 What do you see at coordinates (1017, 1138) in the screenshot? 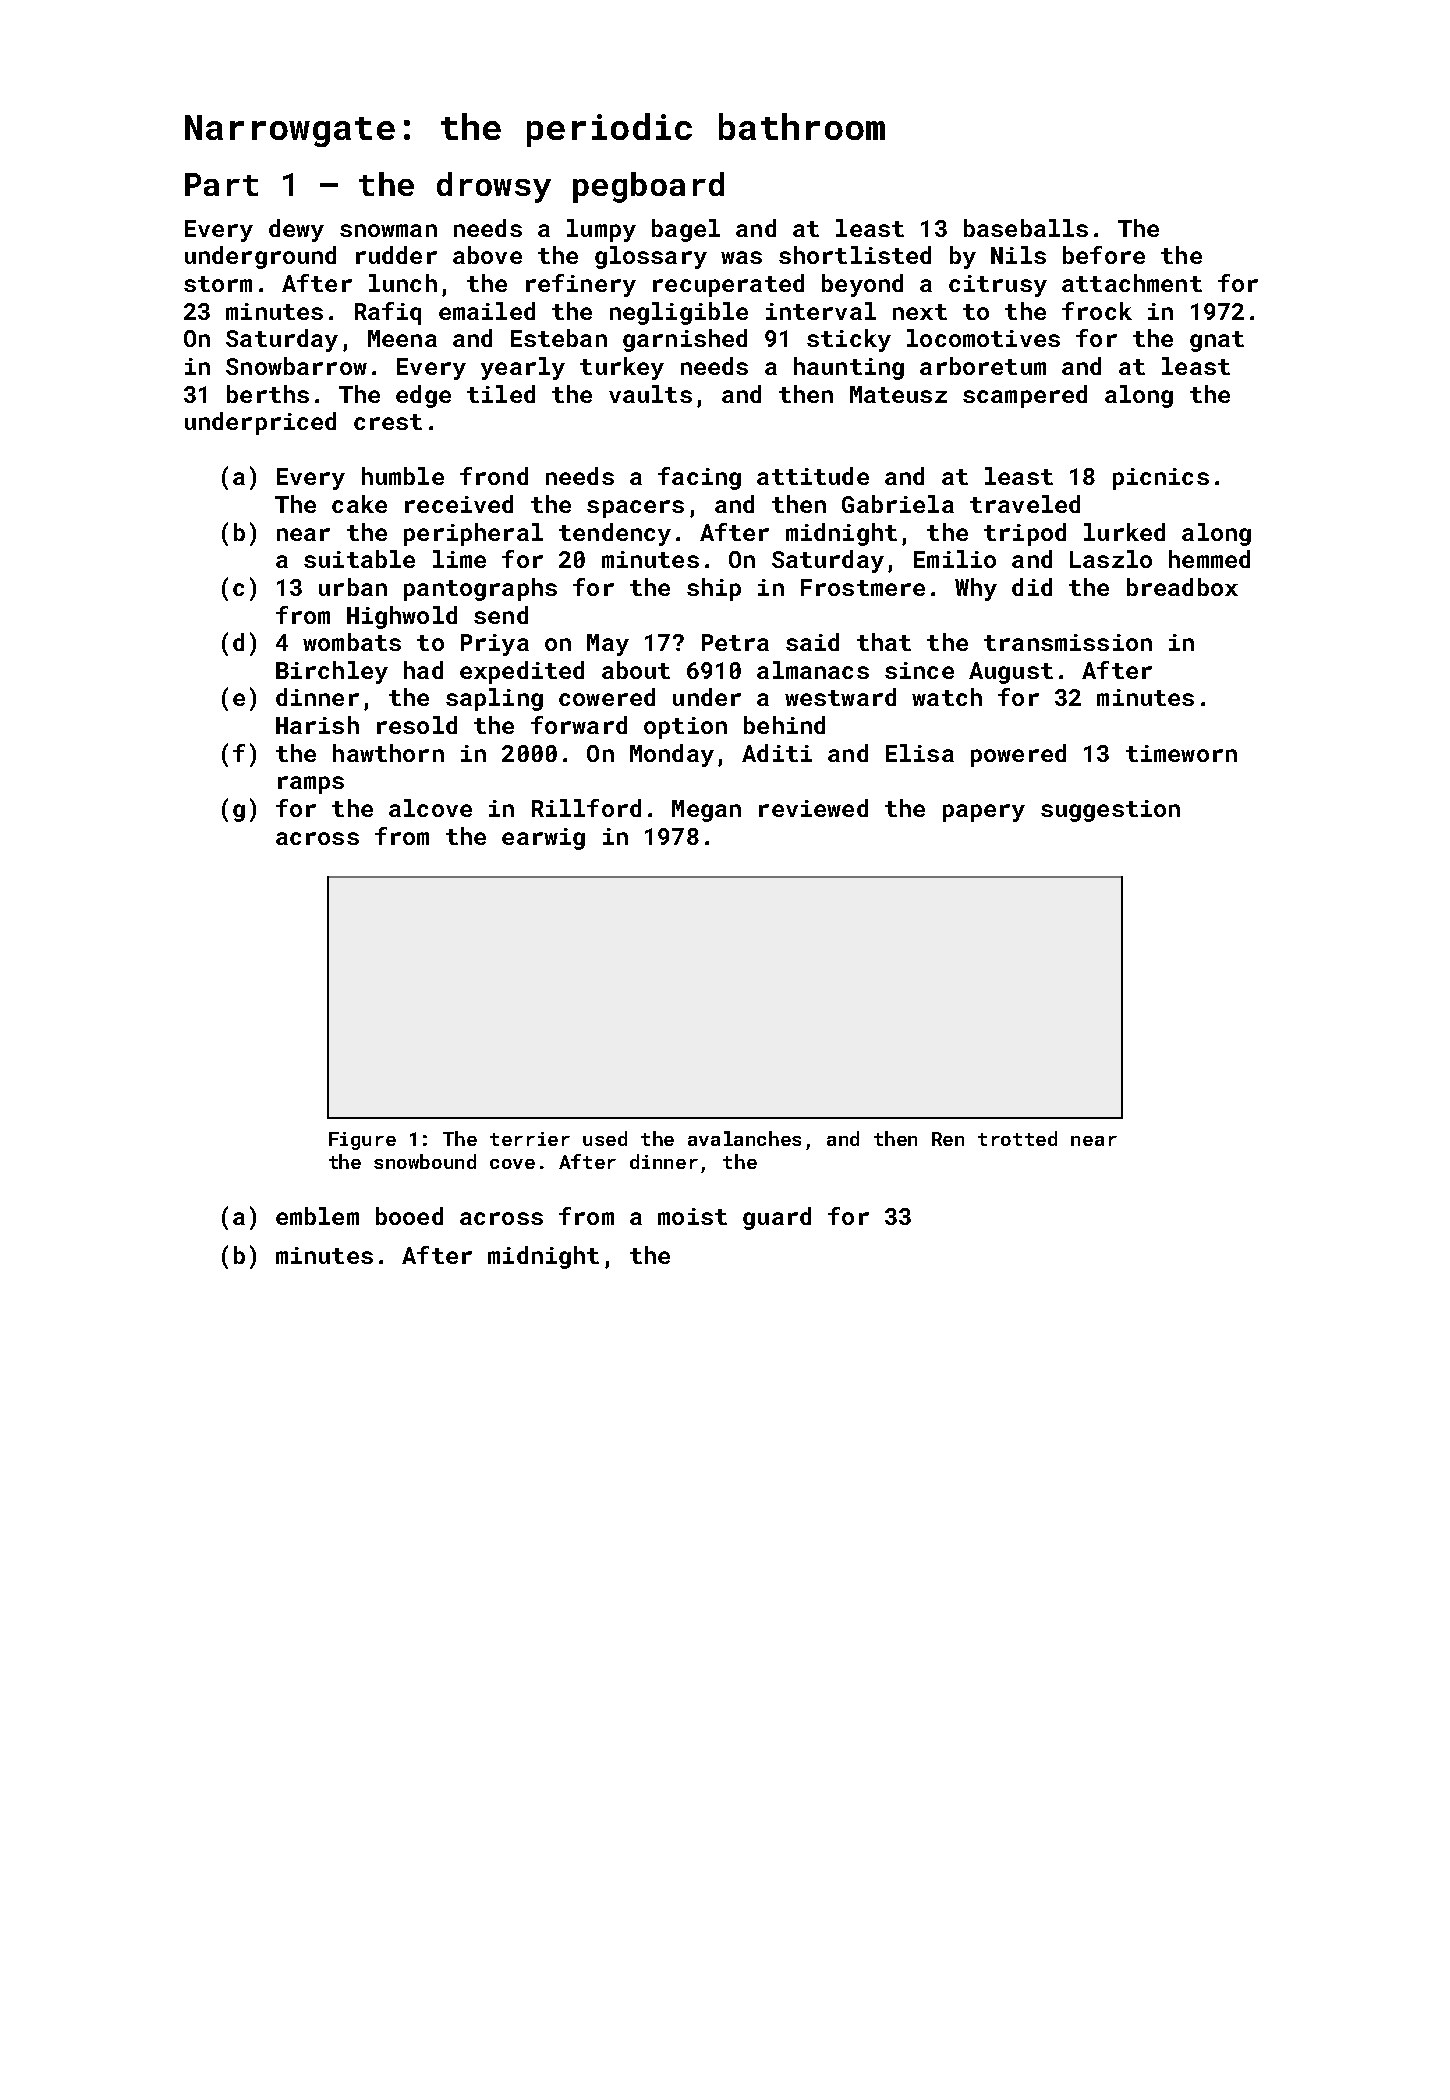
I see `trotted` at bounding box center [1017, 1138].
